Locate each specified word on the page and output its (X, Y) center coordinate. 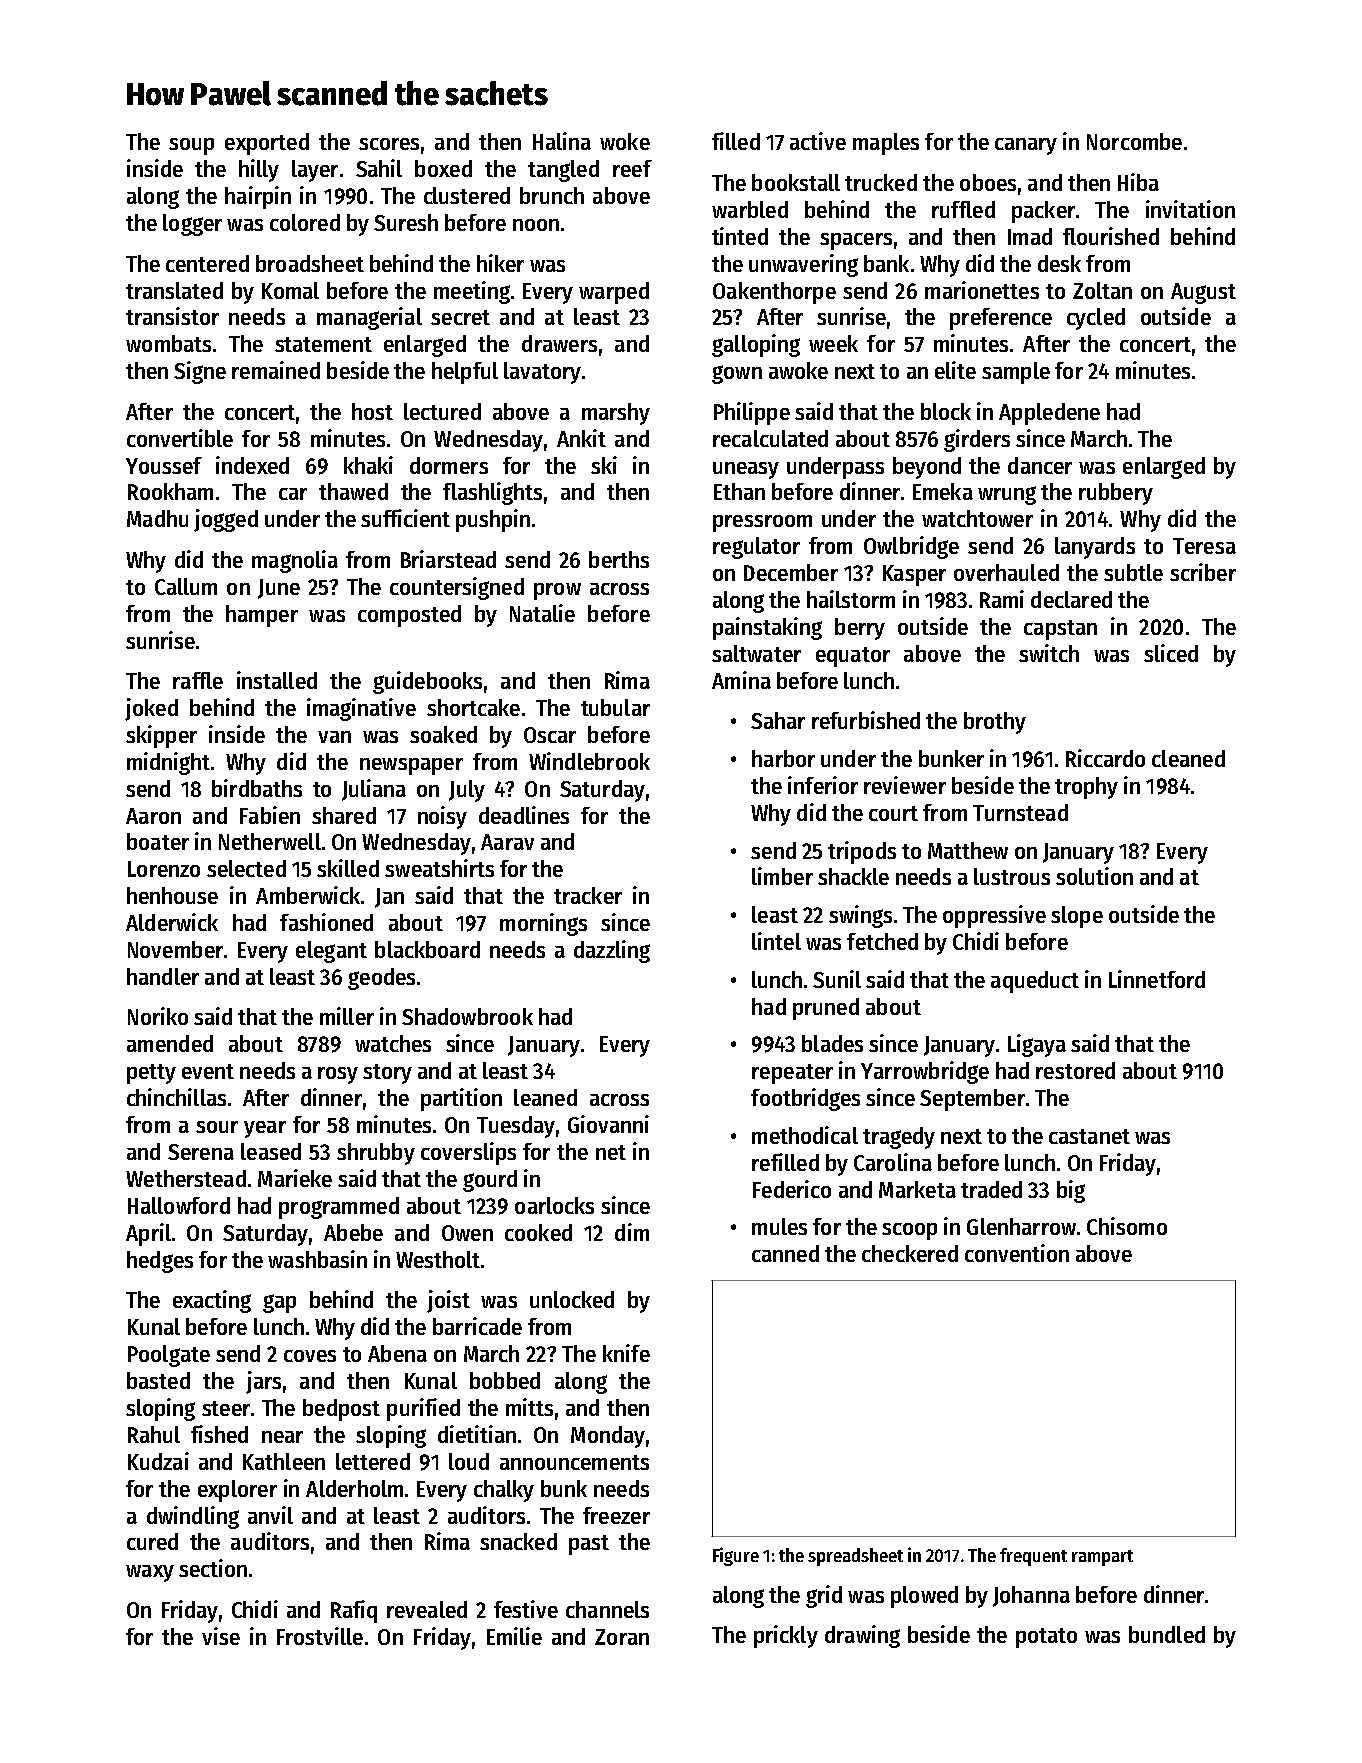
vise (221, 1636)
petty (151, 1074)
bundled (1167, 1634)
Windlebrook (589, 761)
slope (1077, 917)
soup (191, 146)
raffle (198, 680)
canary (1026, 146)
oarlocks (554, 1205)
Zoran (622, 1637)
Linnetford (1157, 979)
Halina (562, 141)
